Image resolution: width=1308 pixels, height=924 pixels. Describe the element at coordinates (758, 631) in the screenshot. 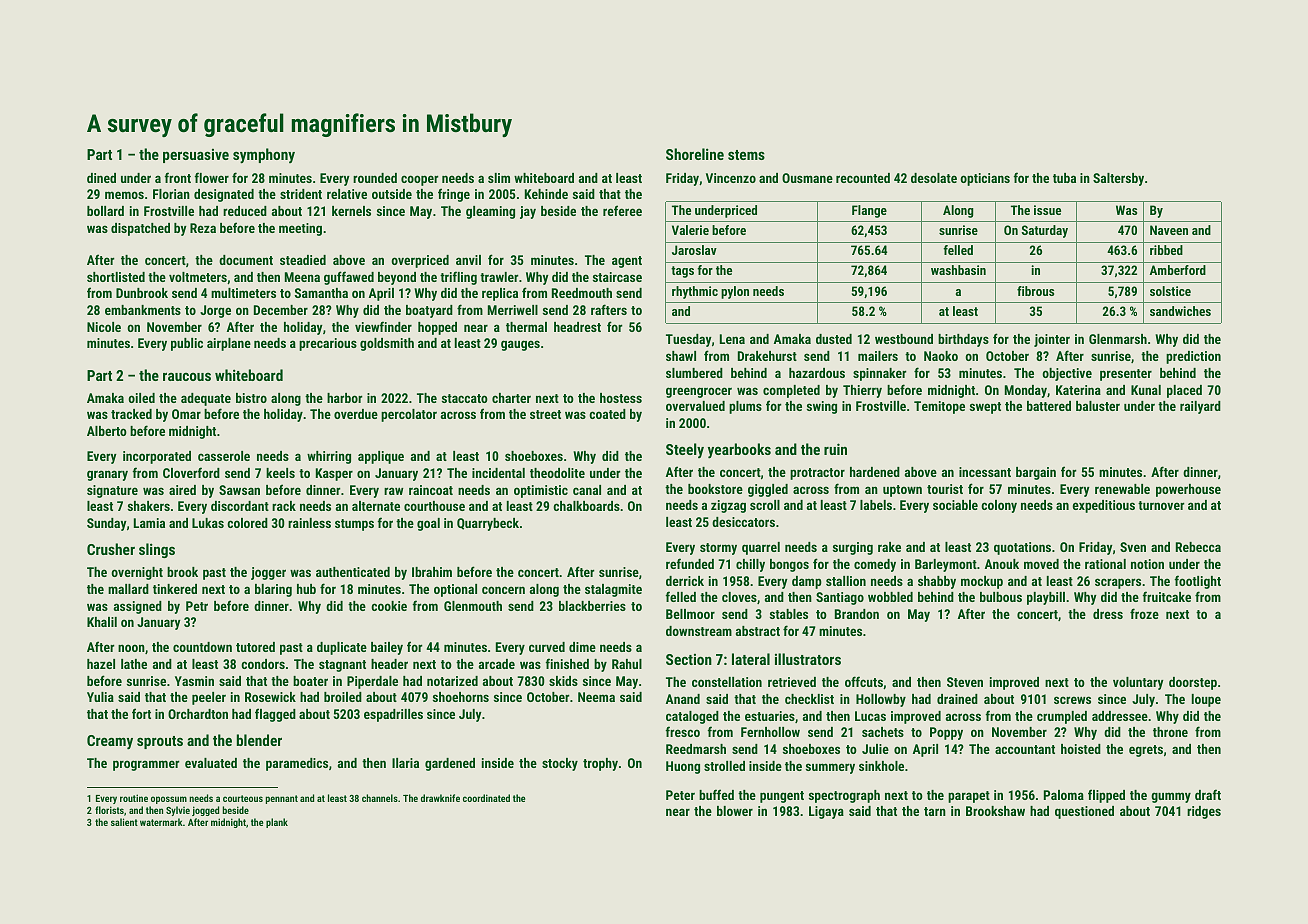

I see `abstract` at that location.
